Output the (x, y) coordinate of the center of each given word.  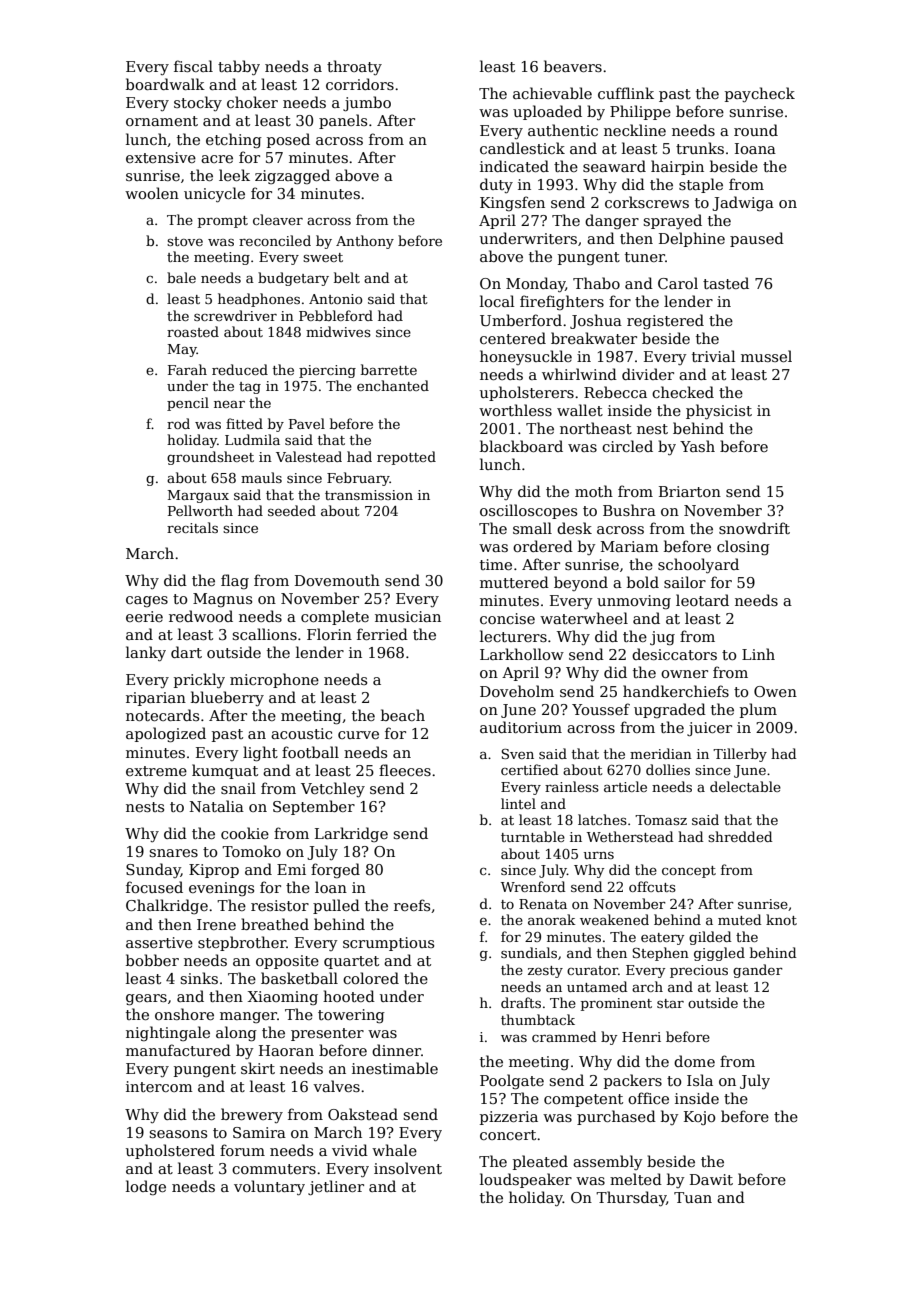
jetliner (336, 1187)
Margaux (198, 496)
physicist (719, 411)
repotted (406, 458)
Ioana (755, 148)
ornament (162, 121)
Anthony (365, 242)
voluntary (269, 1187)
